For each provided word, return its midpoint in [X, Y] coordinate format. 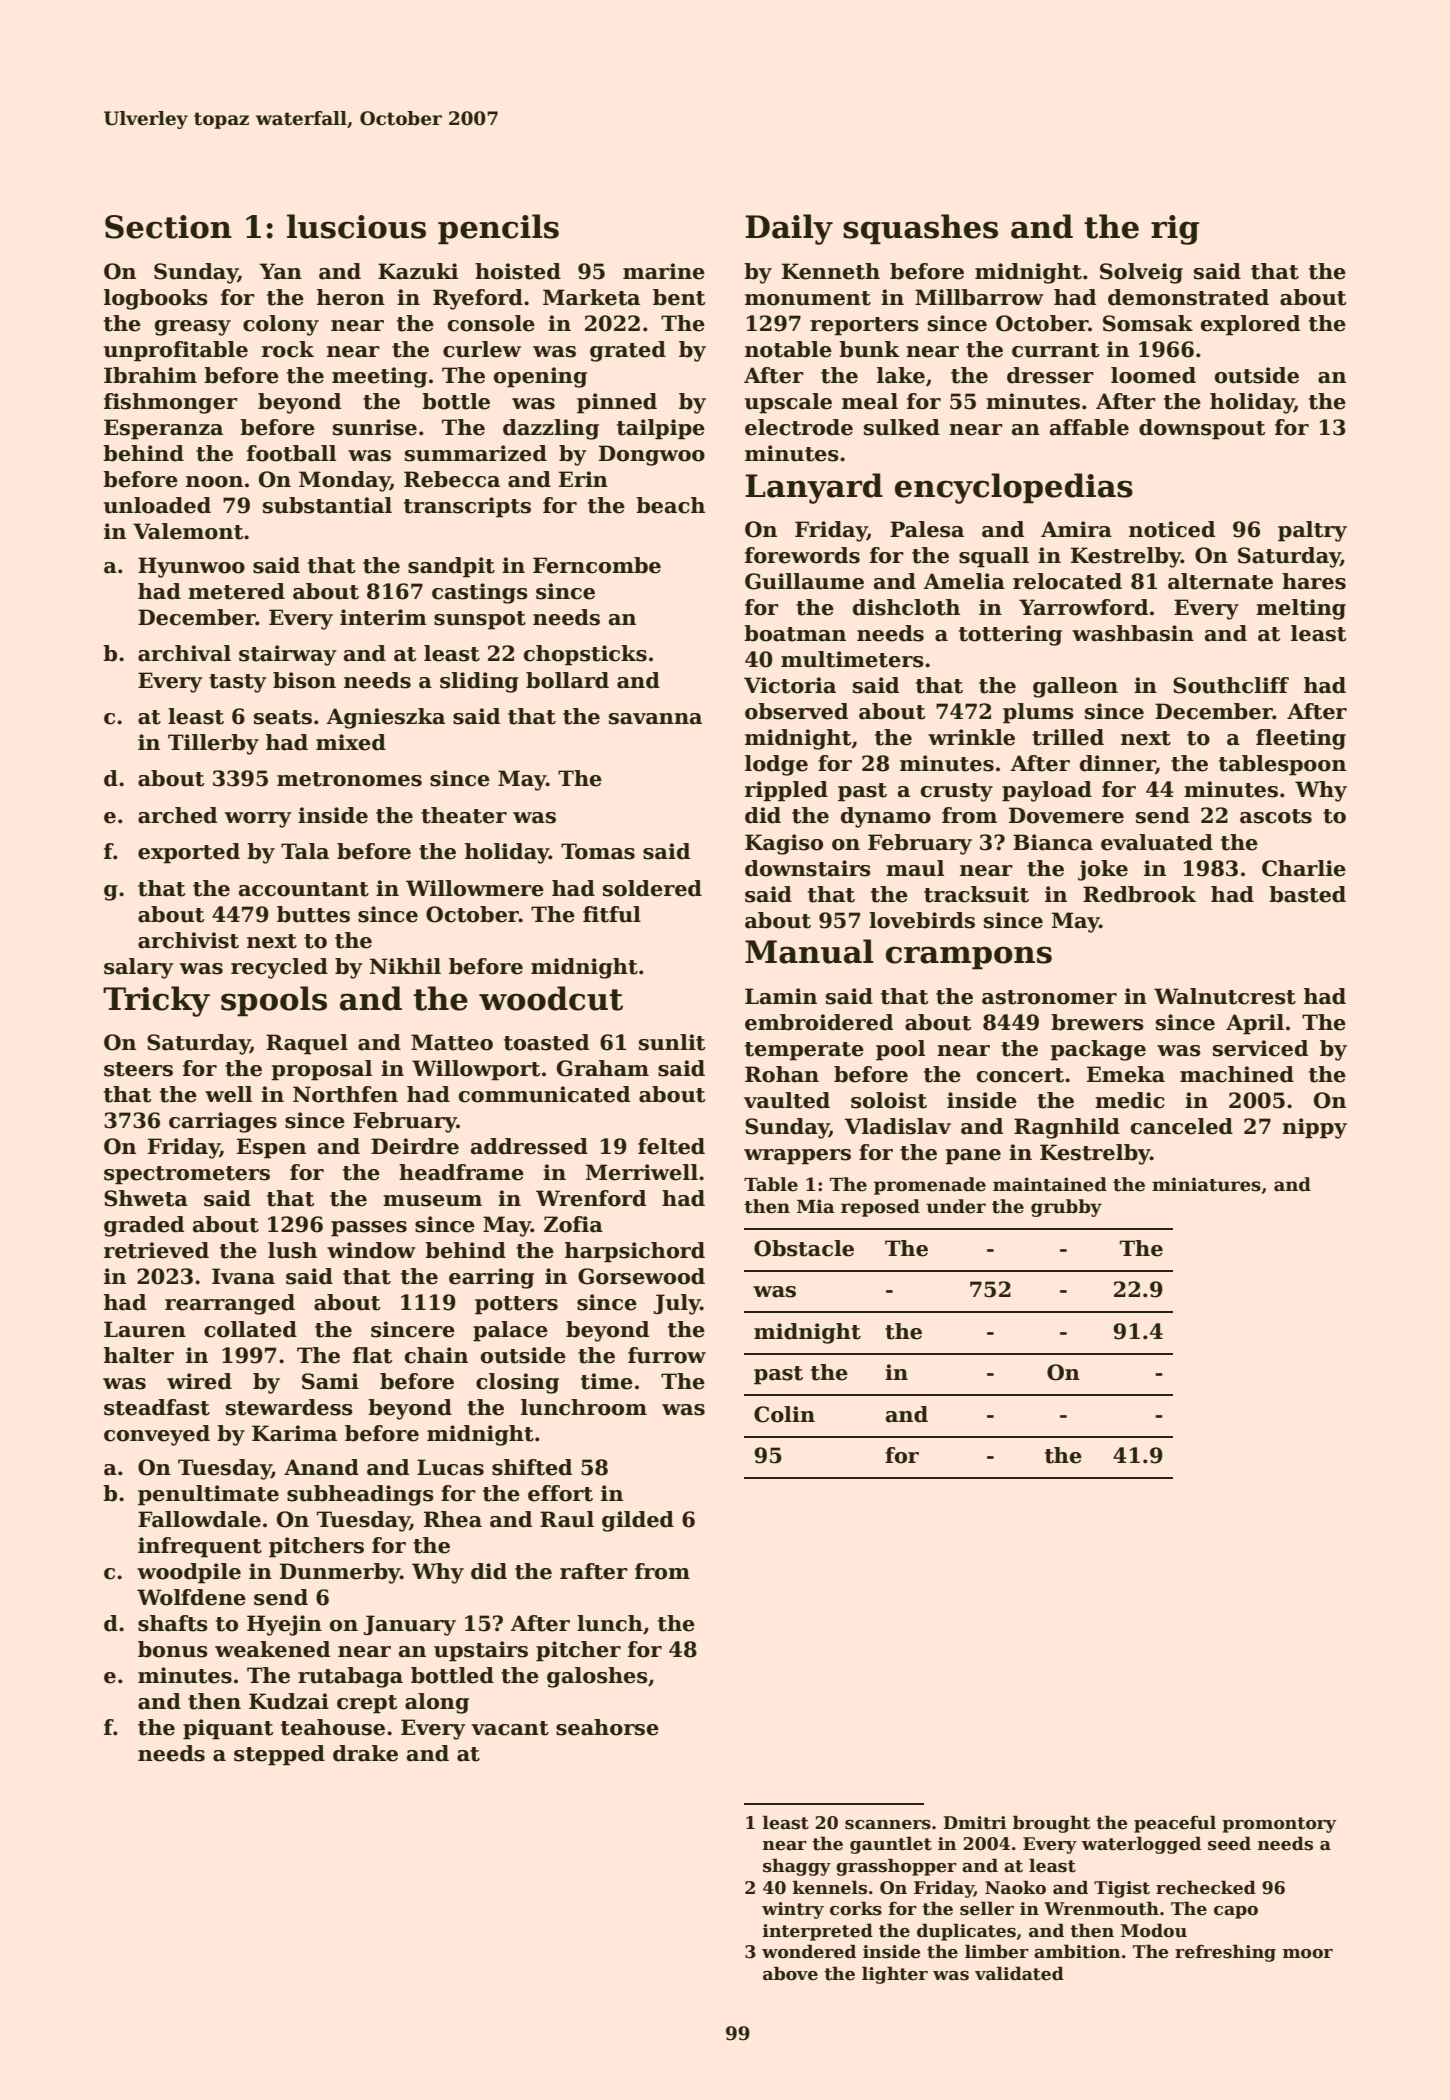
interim [383, 617]
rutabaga [350, 1677]
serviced [1260, 1048]
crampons [969, 958]
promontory [1279, 1825]
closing [517, 1383]
